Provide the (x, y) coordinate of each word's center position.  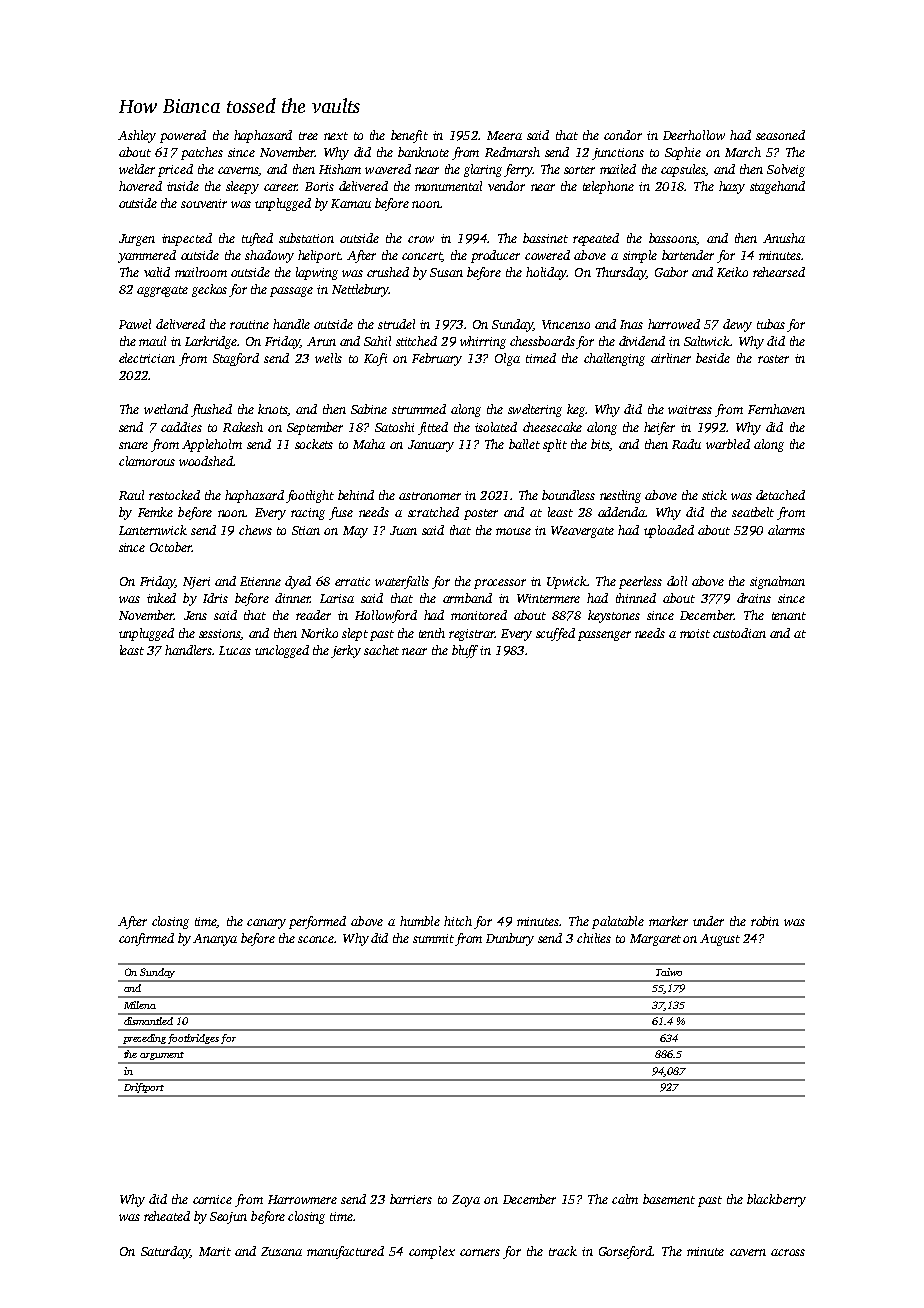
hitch (458, 921)
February (437, 359)
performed (317, 922)
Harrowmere (302, 1199)
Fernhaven (776, 409)
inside (183, 186)
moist (695, 633)
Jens (195, 615)
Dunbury (510, 939)
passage (291, 292)
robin (765, 921)
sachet (381, 650)
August (720, 940)
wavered (388, 169)
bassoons (672, 238)
